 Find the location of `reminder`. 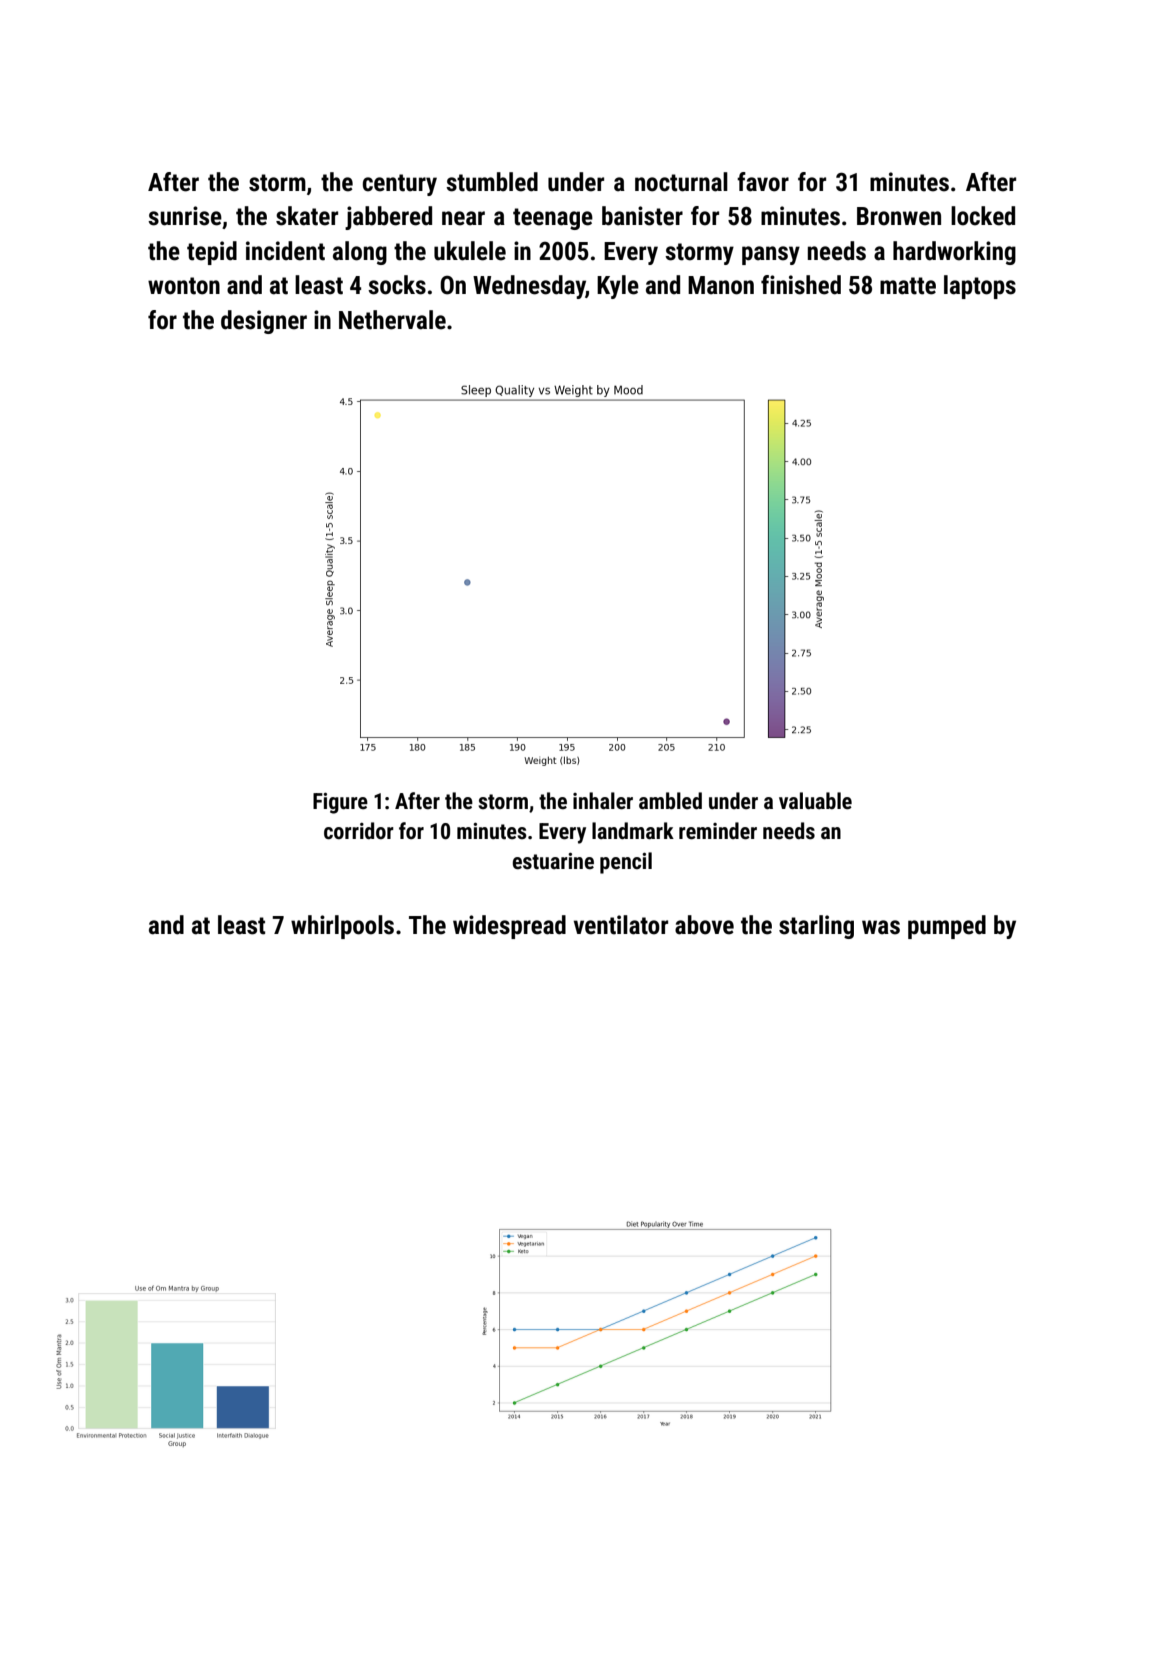

reminder is located at coordinates (718, 831).
